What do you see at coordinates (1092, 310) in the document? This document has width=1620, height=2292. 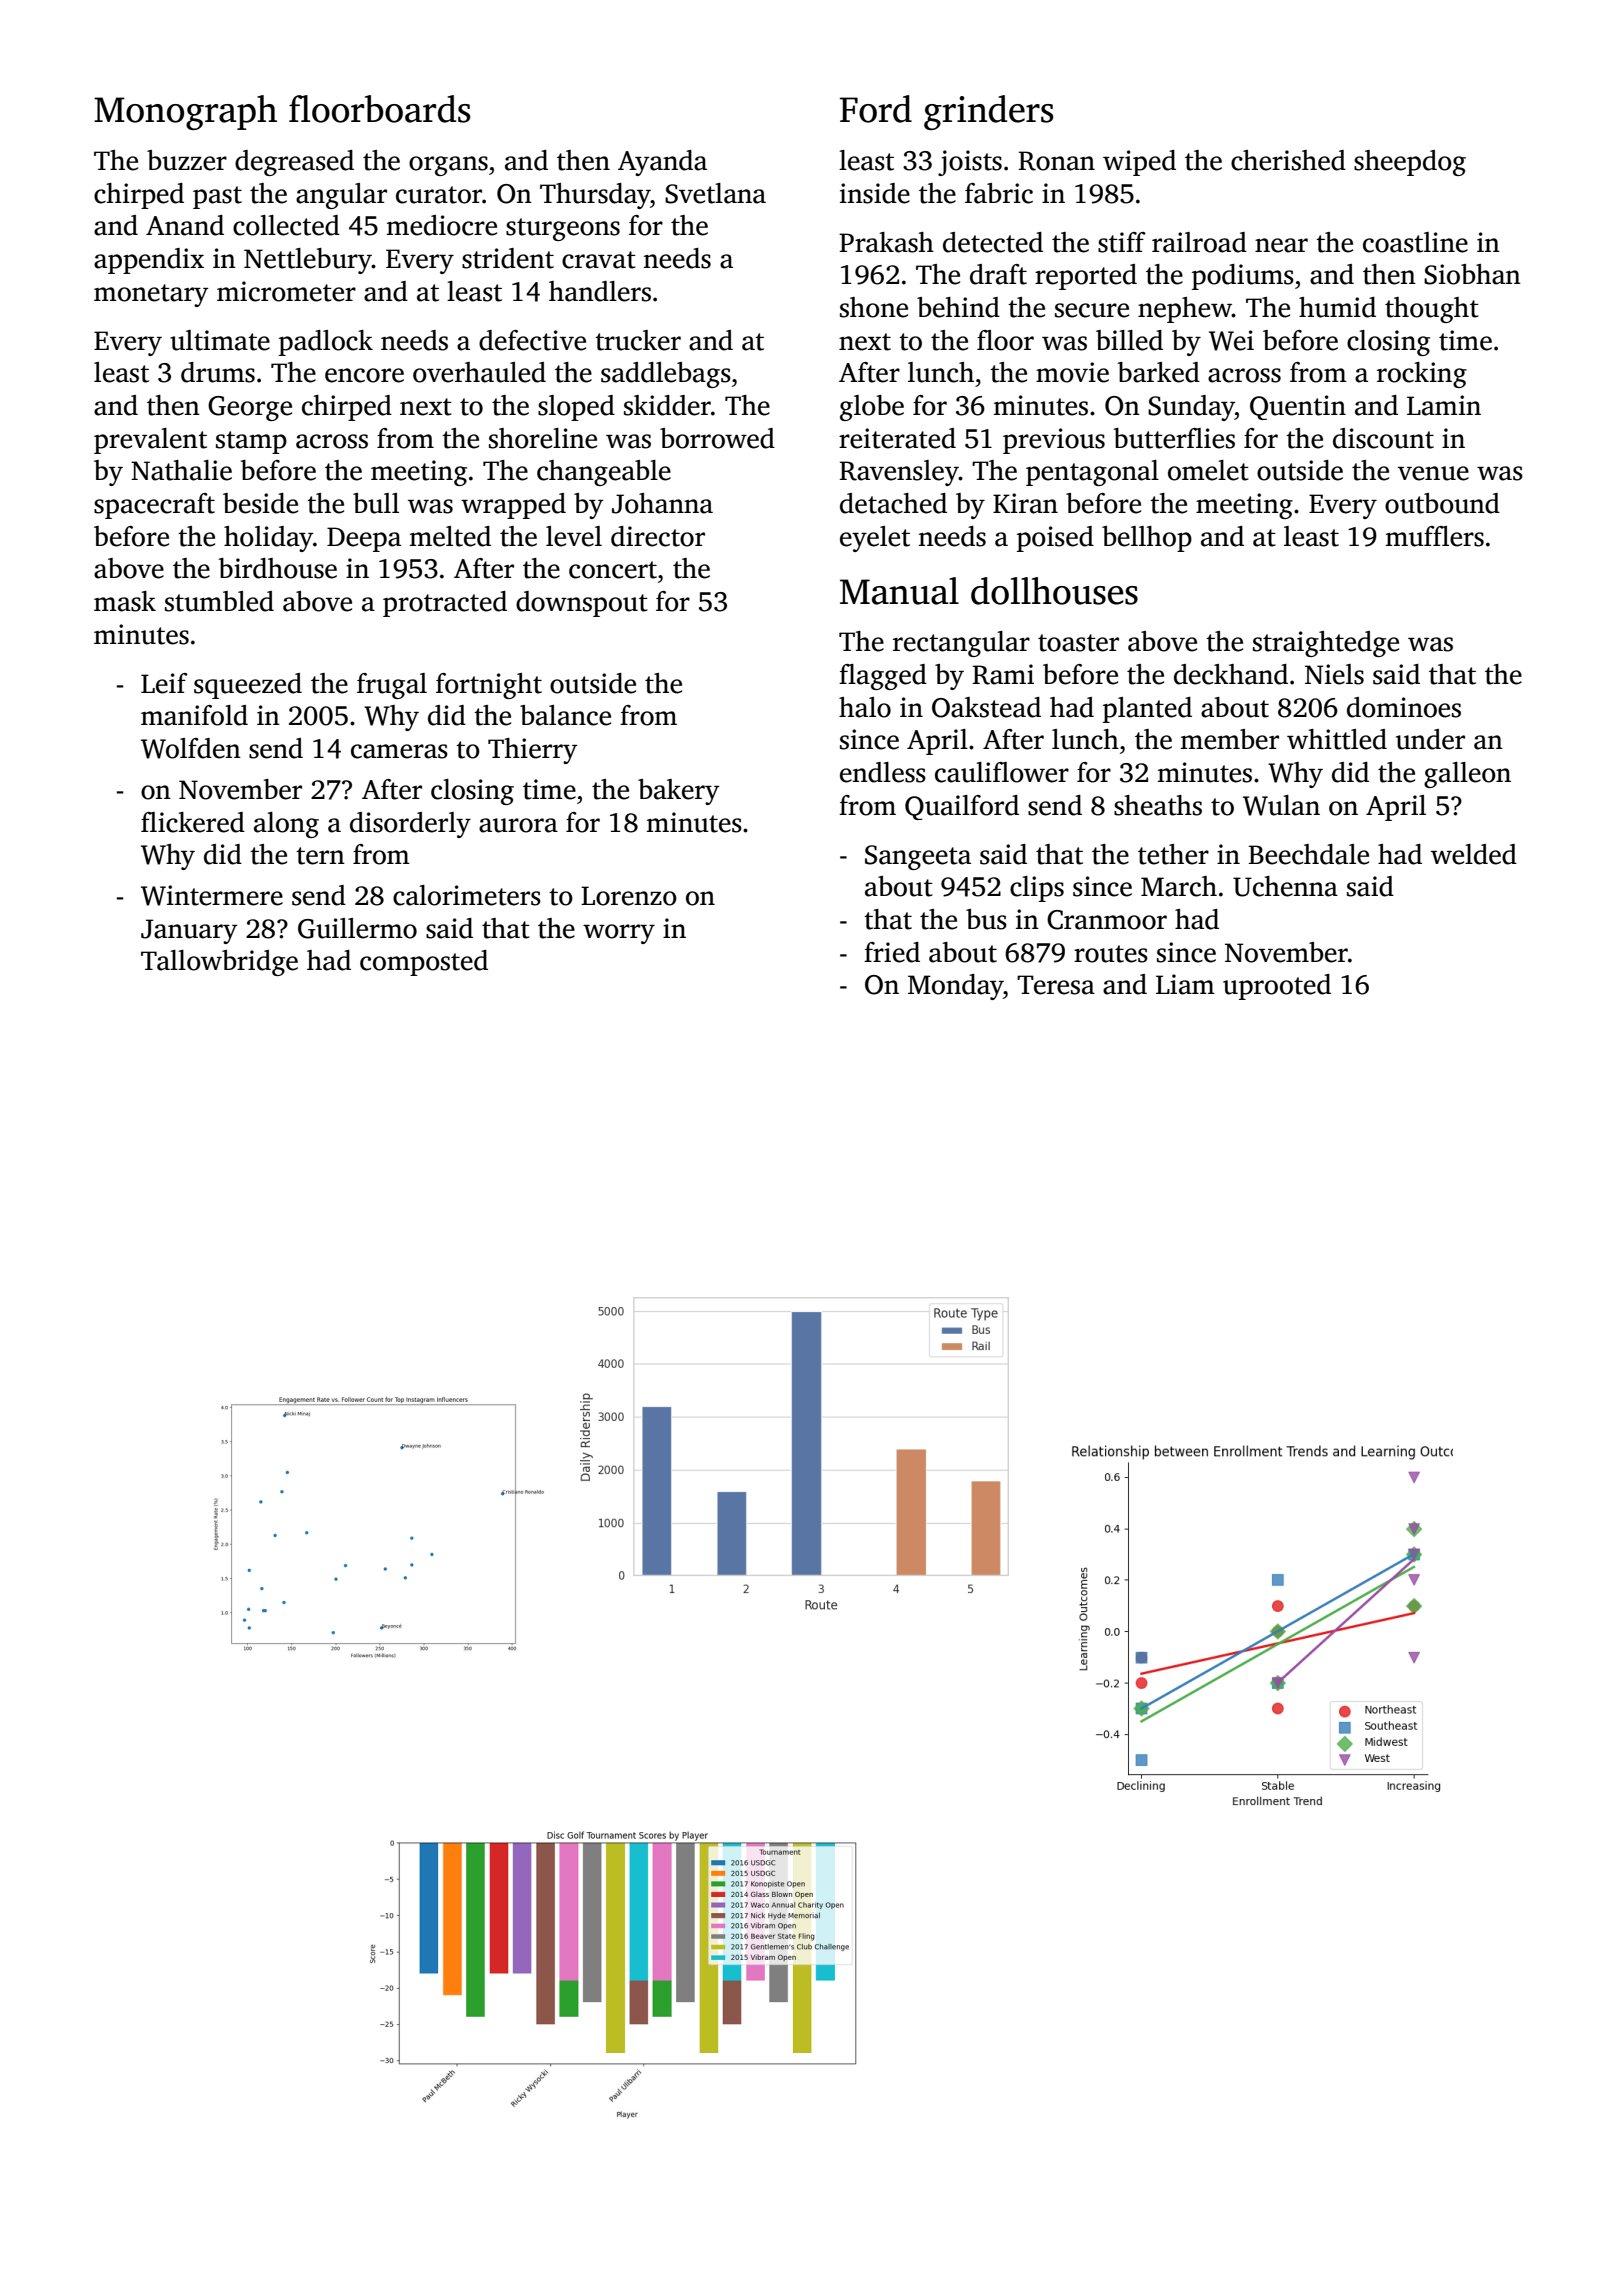 I see `secure` at bounding box center [1092, 310].
